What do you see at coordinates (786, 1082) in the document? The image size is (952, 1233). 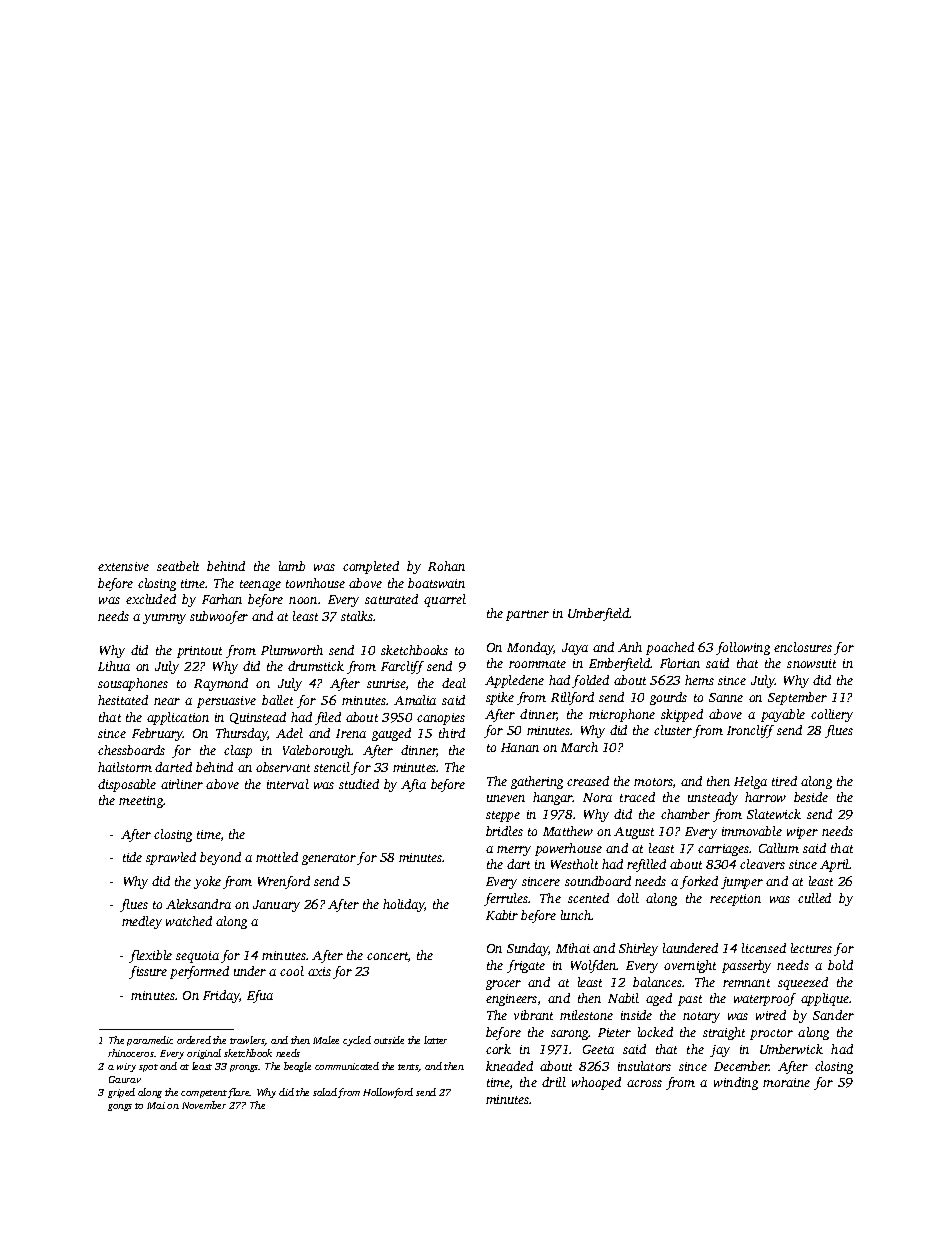 I see `moraine` at bounding box center [786, 1082].
